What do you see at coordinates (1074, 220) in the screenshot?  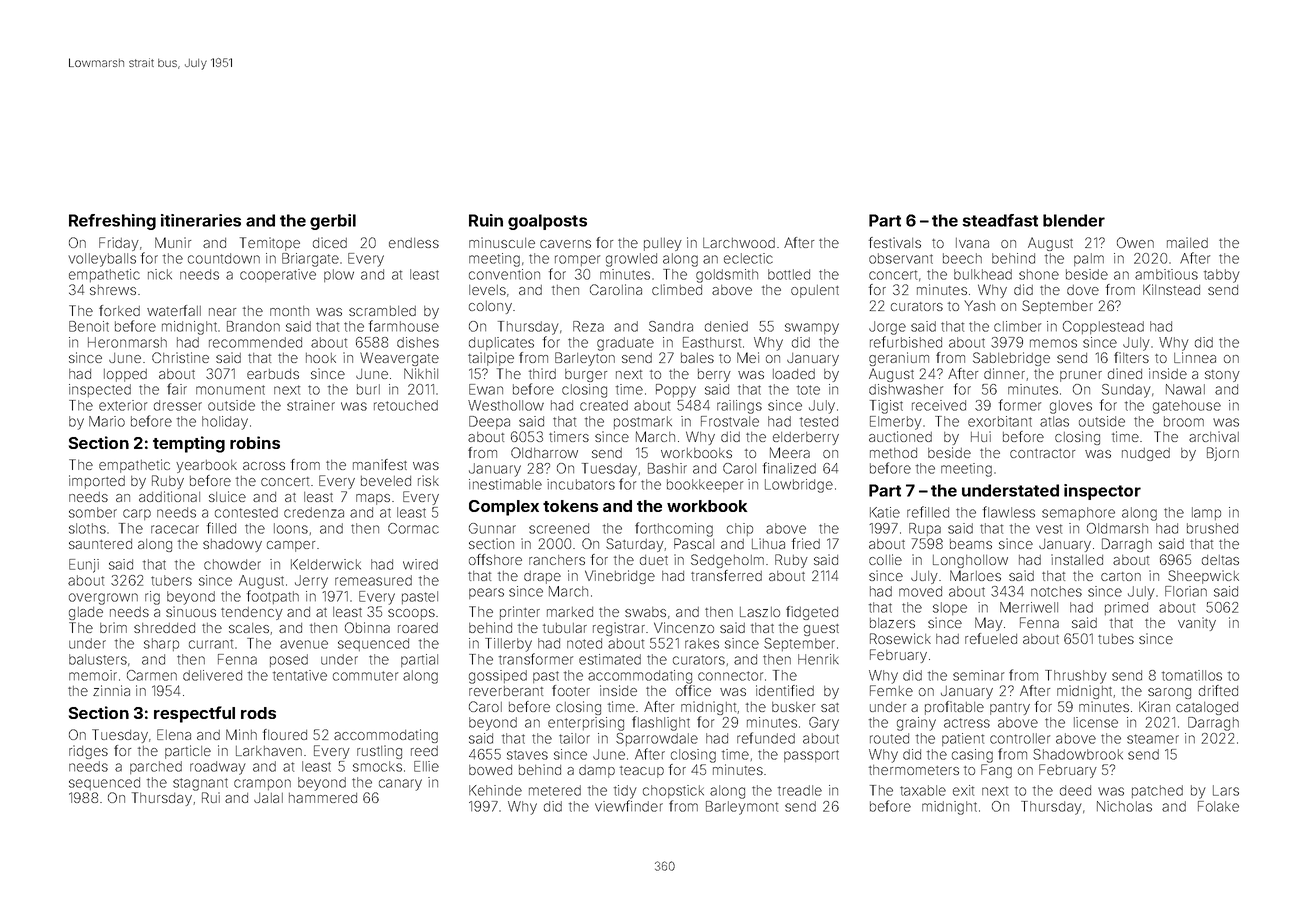 I see `blender` at bounding box center [1074, 220].
